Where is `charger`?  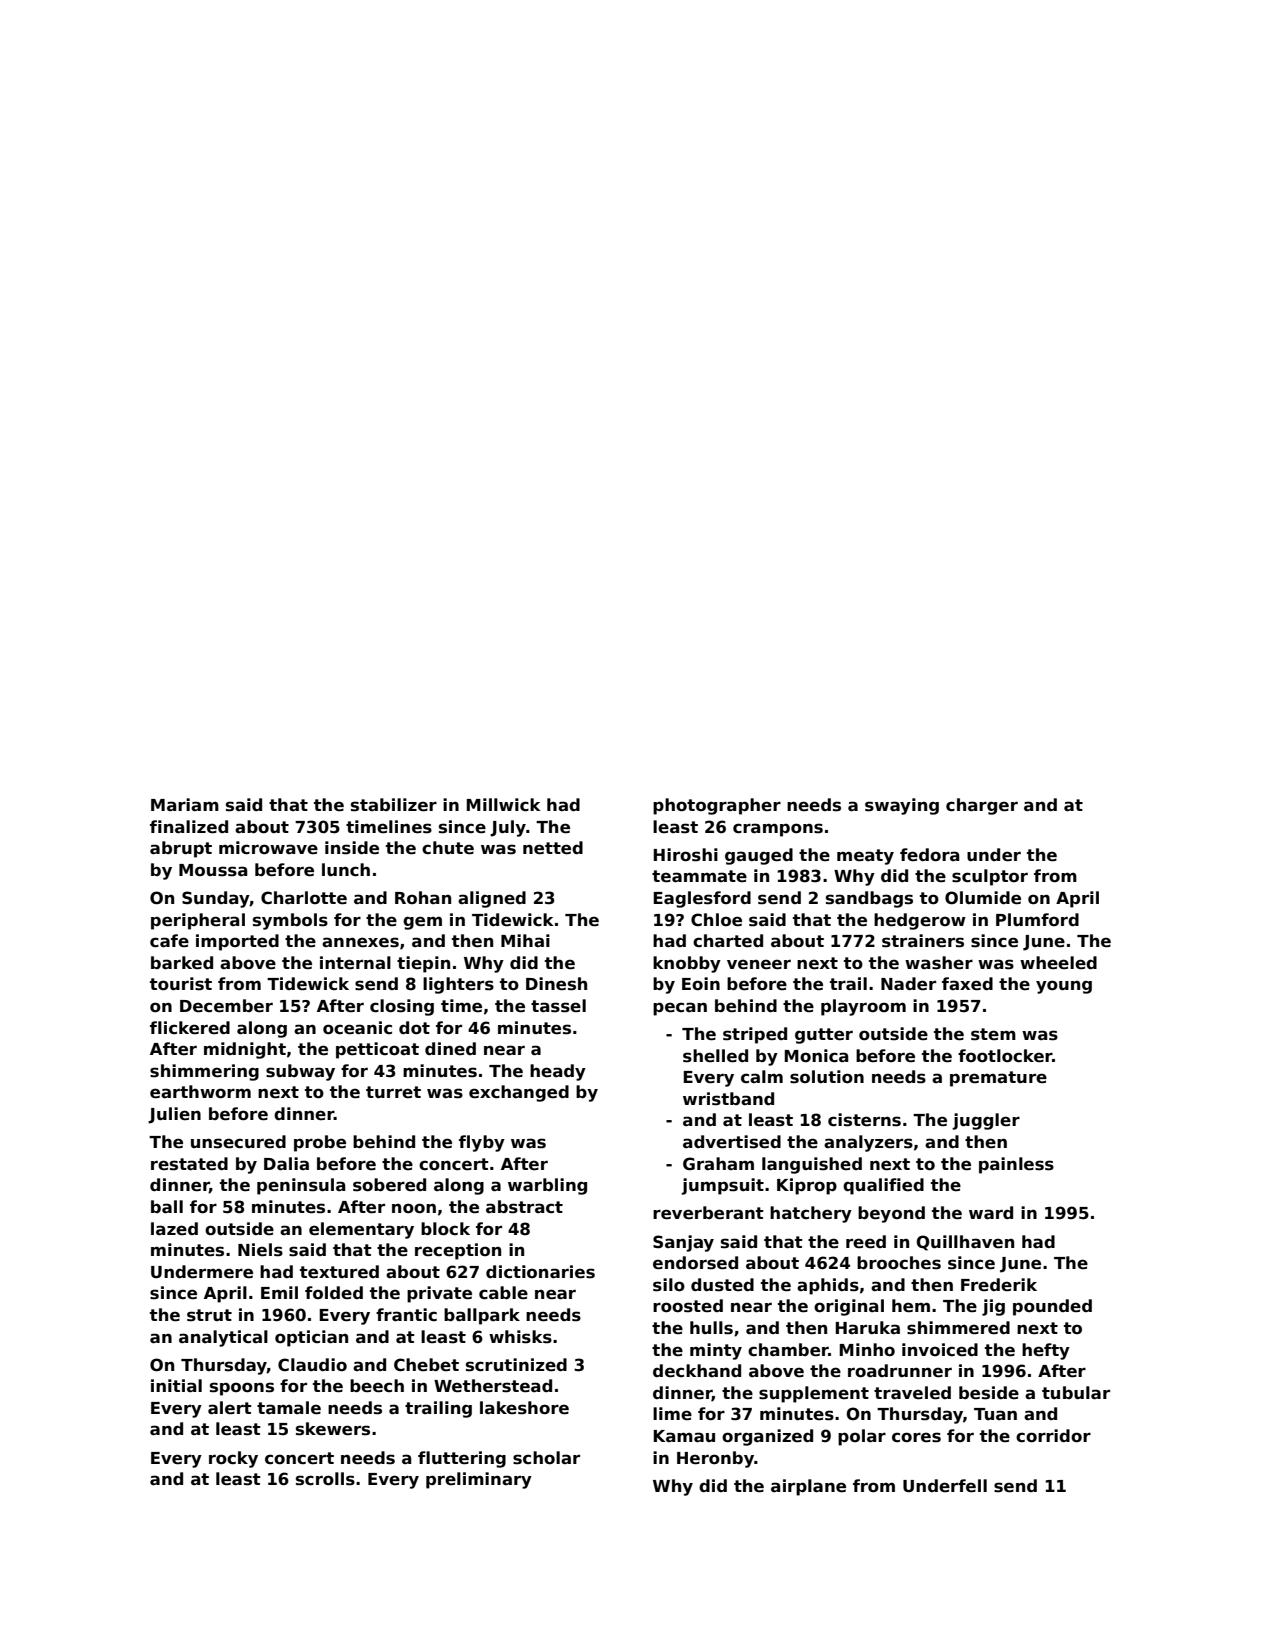
charger is located at coordinates (982, 806).
